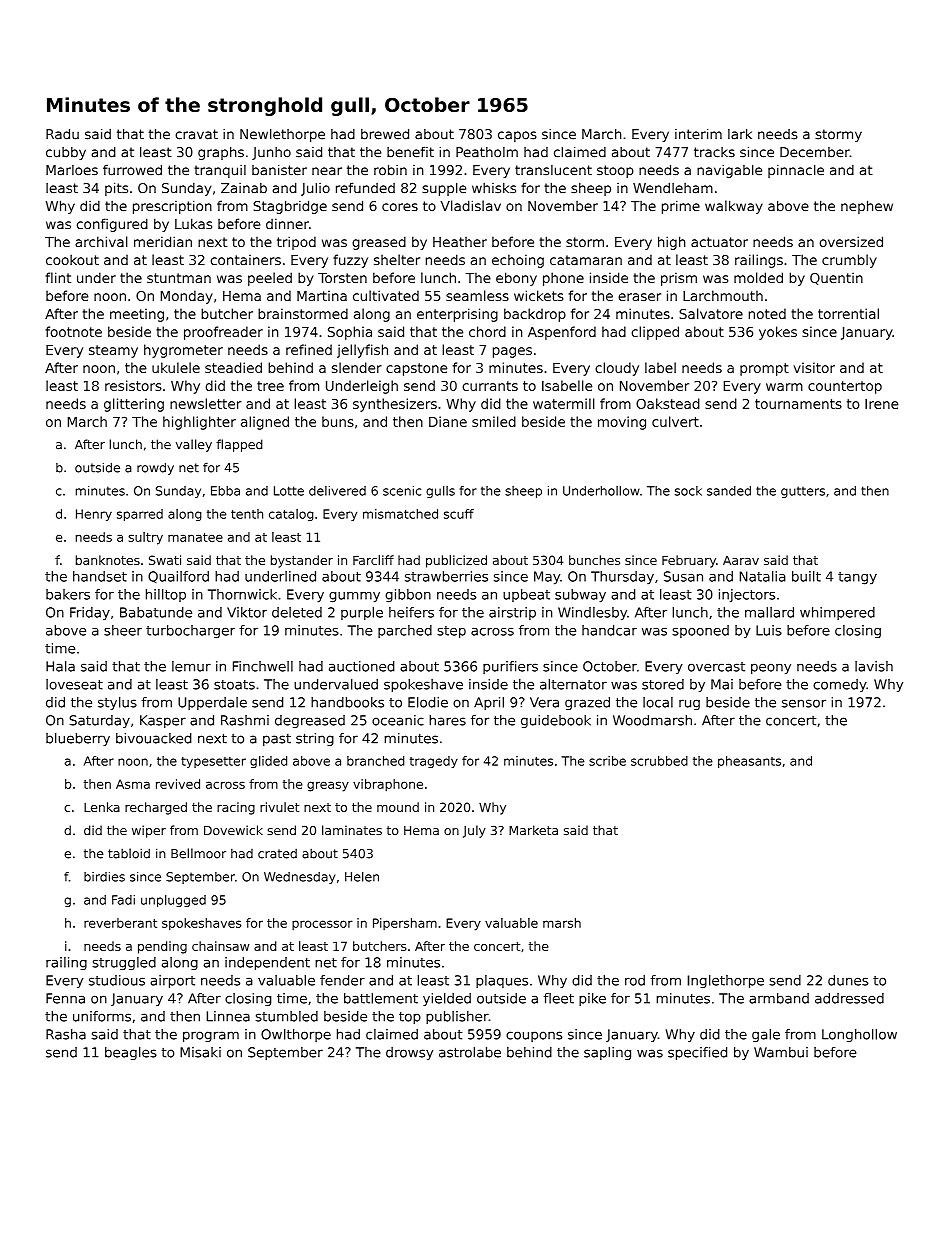  Describe the element at coordinates (342, 980) in the document. I see `fender` at that location.
